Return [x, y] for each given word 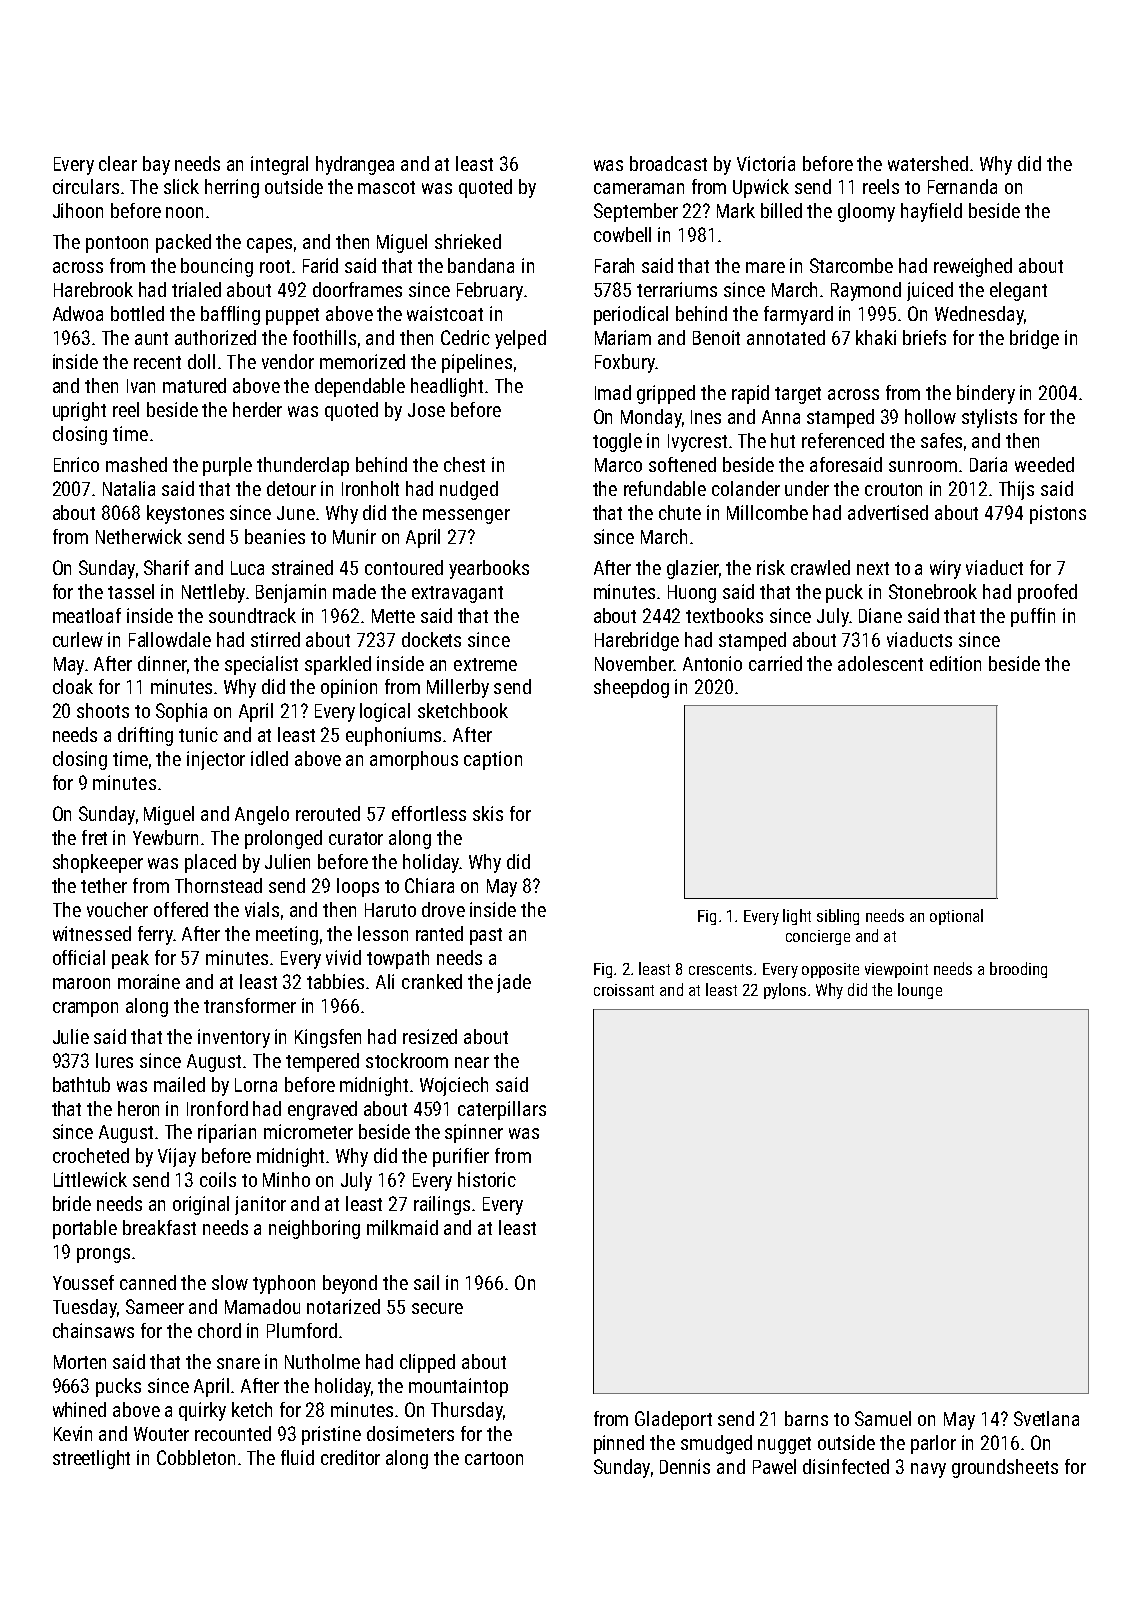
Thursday [467, 1411]
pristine [331, 1435]
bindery [986, 394]
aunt [151, 338]
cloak [73, 686]
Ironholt [370, 488]
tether [104, 885]
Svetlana [1046, 1418]
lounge [920, 991]
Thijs [1016, 490]
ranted [439, 933]
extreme [485, 664]
